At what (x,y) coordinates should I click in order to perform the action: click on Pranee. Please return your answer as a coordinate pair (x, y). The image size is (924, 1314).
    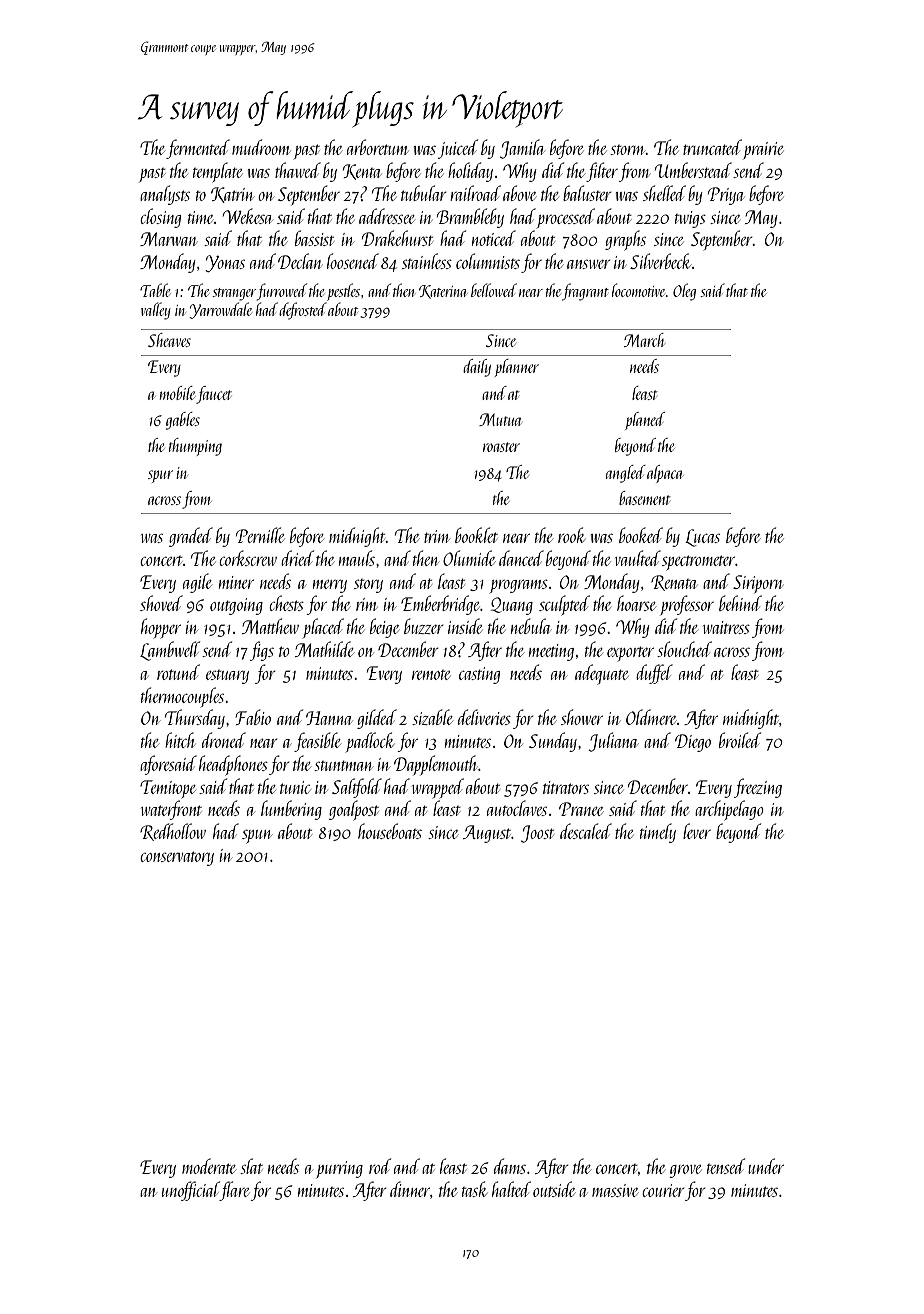
    Looking at the image, I should click on (581, 809).
